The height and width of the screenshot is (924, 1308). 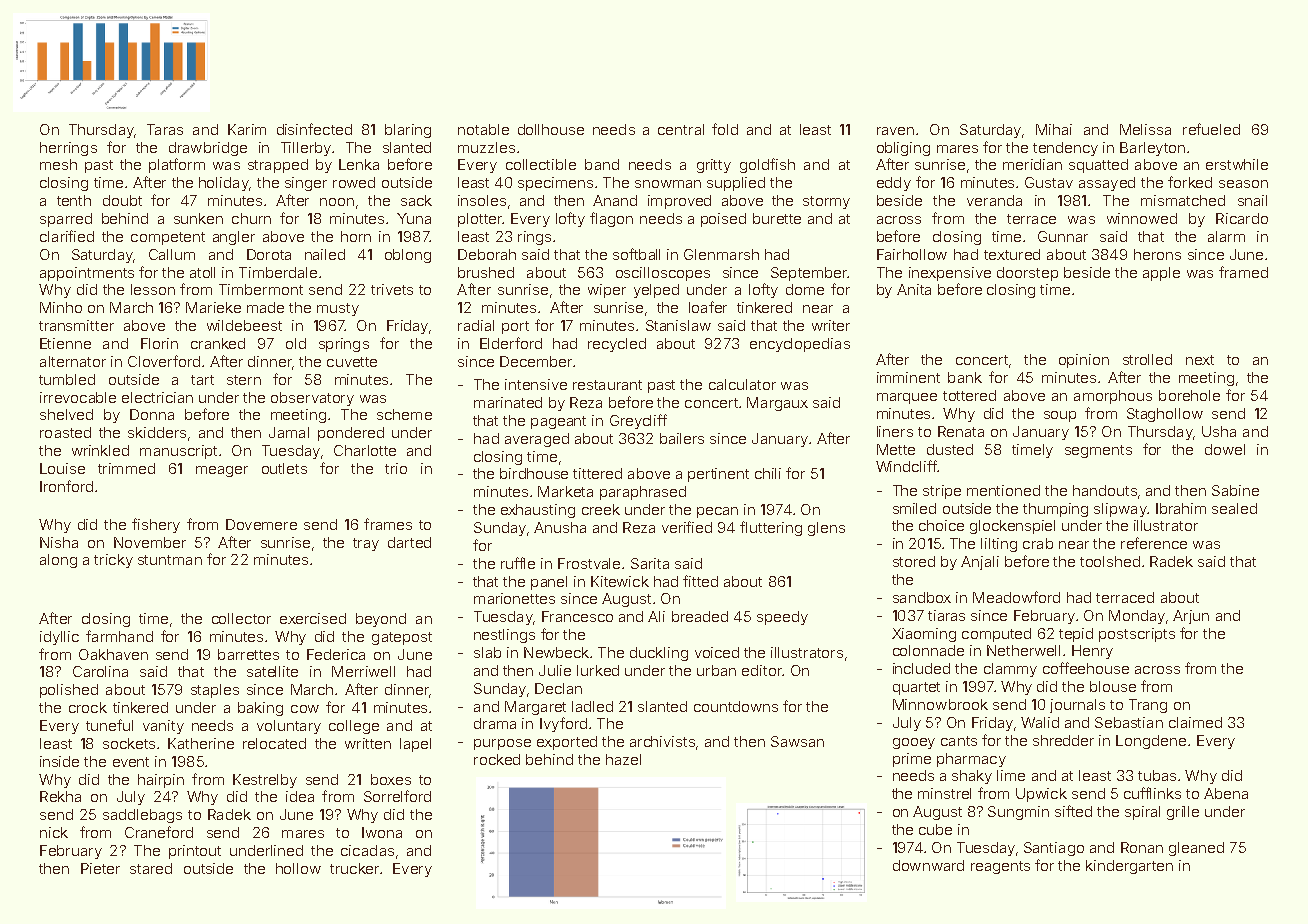 I want to click on noon, so click(x=337, y=202).
